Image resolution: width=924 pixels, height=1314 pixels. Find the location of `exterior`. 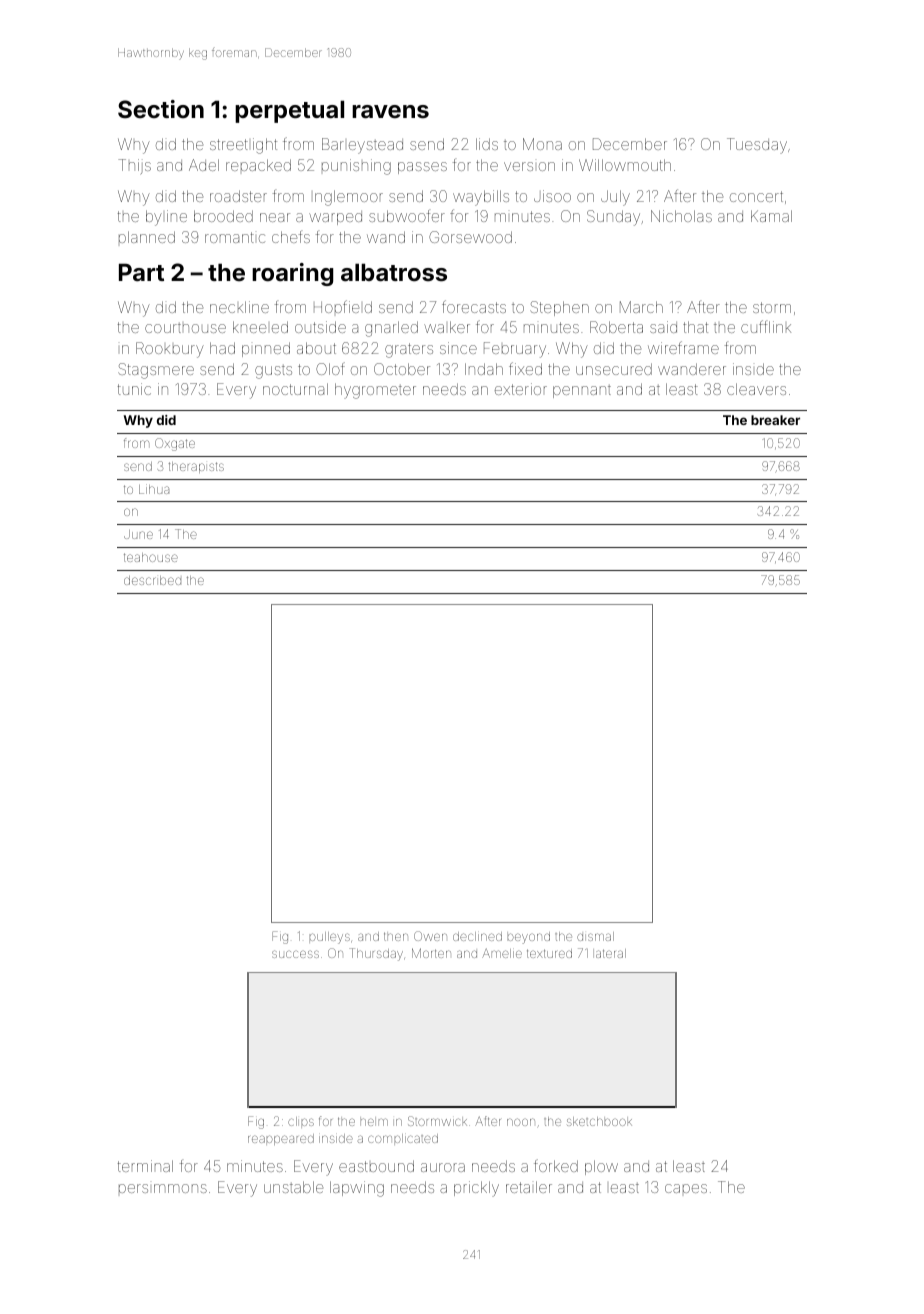

exterior is located at coordinates (521, 389).
